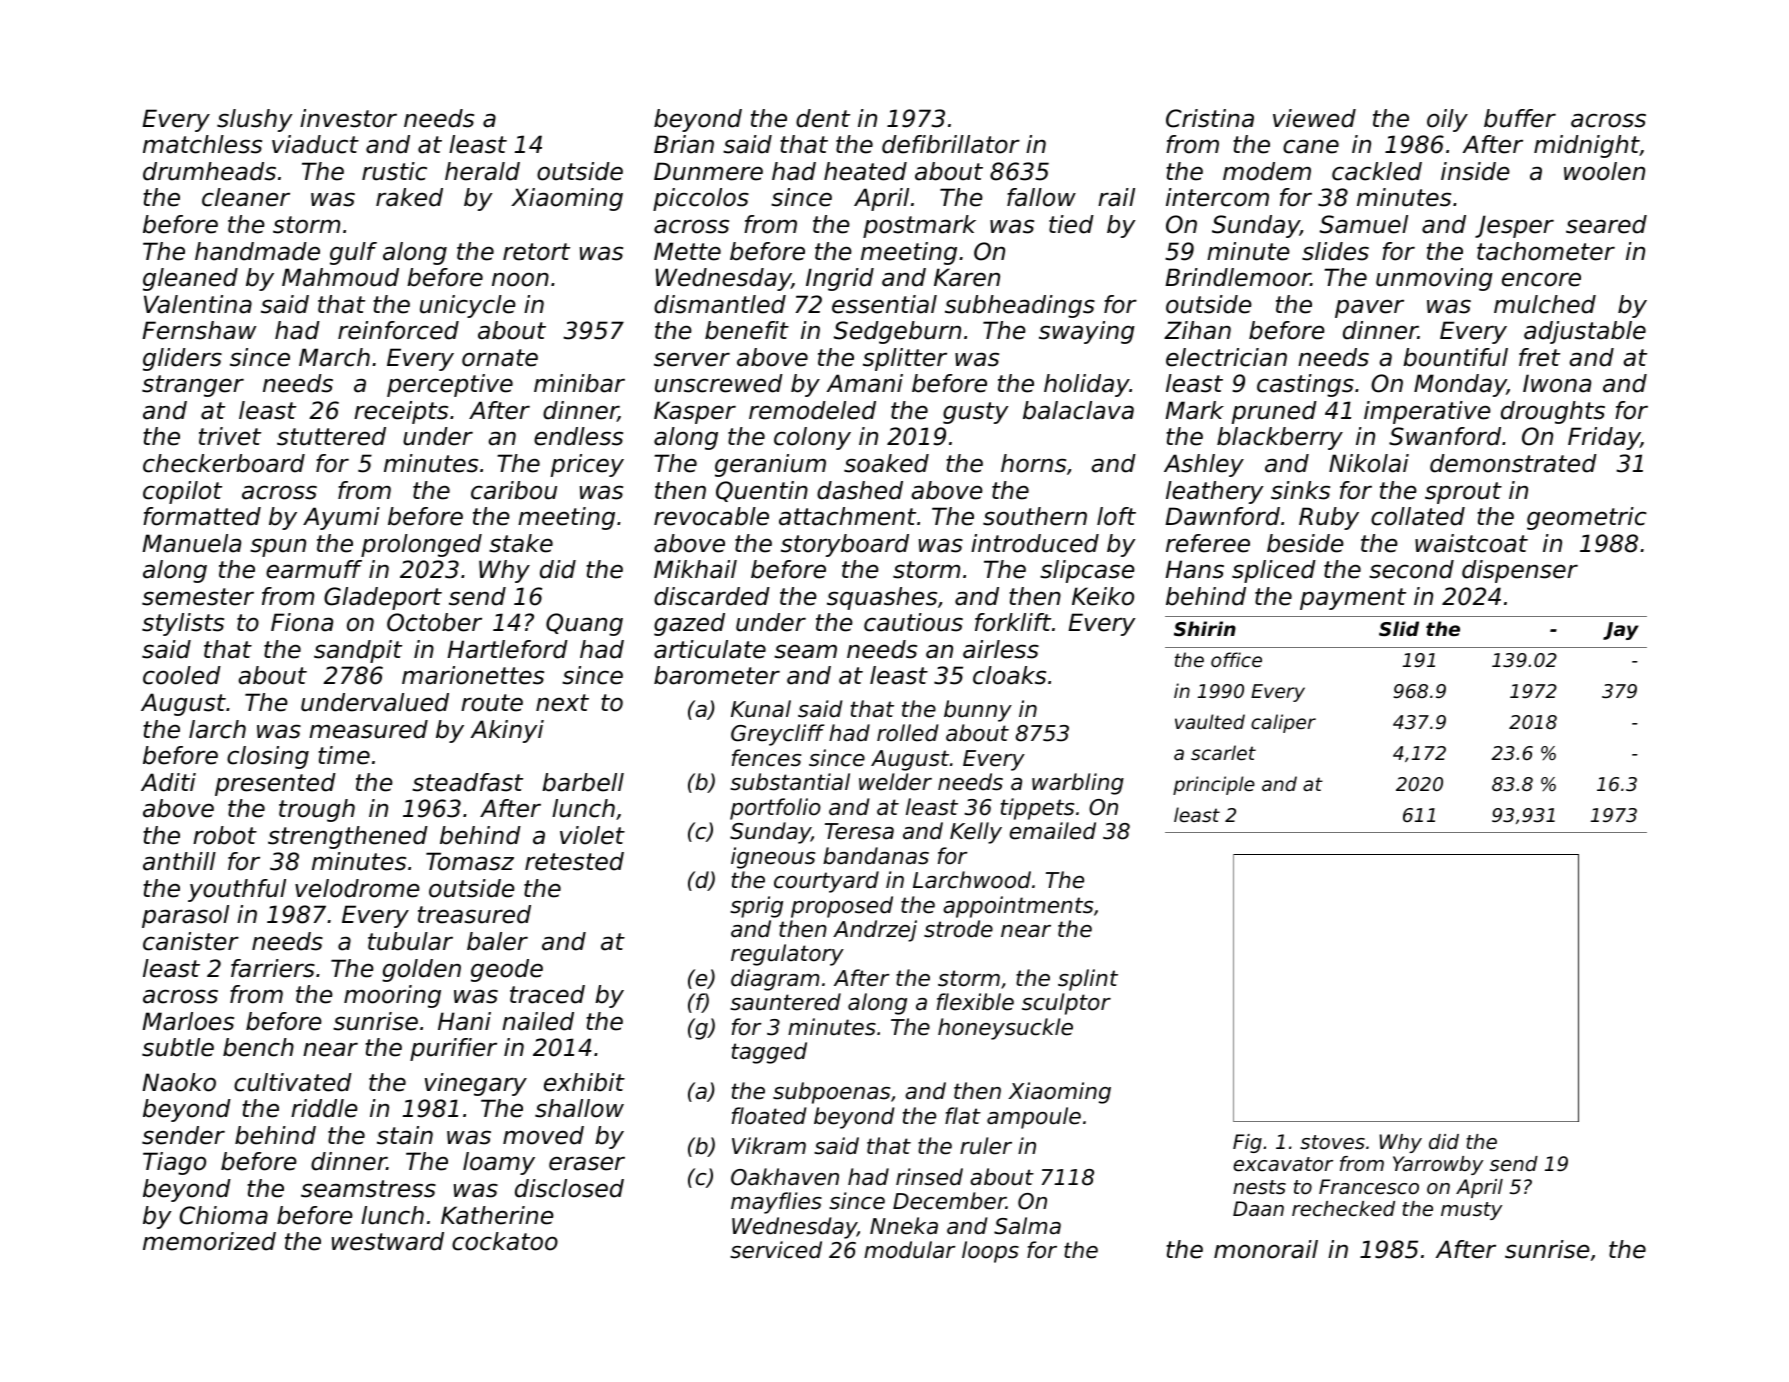  Describe the element at coordinates (1088, 980) in the document. I see `splint` at that location.
